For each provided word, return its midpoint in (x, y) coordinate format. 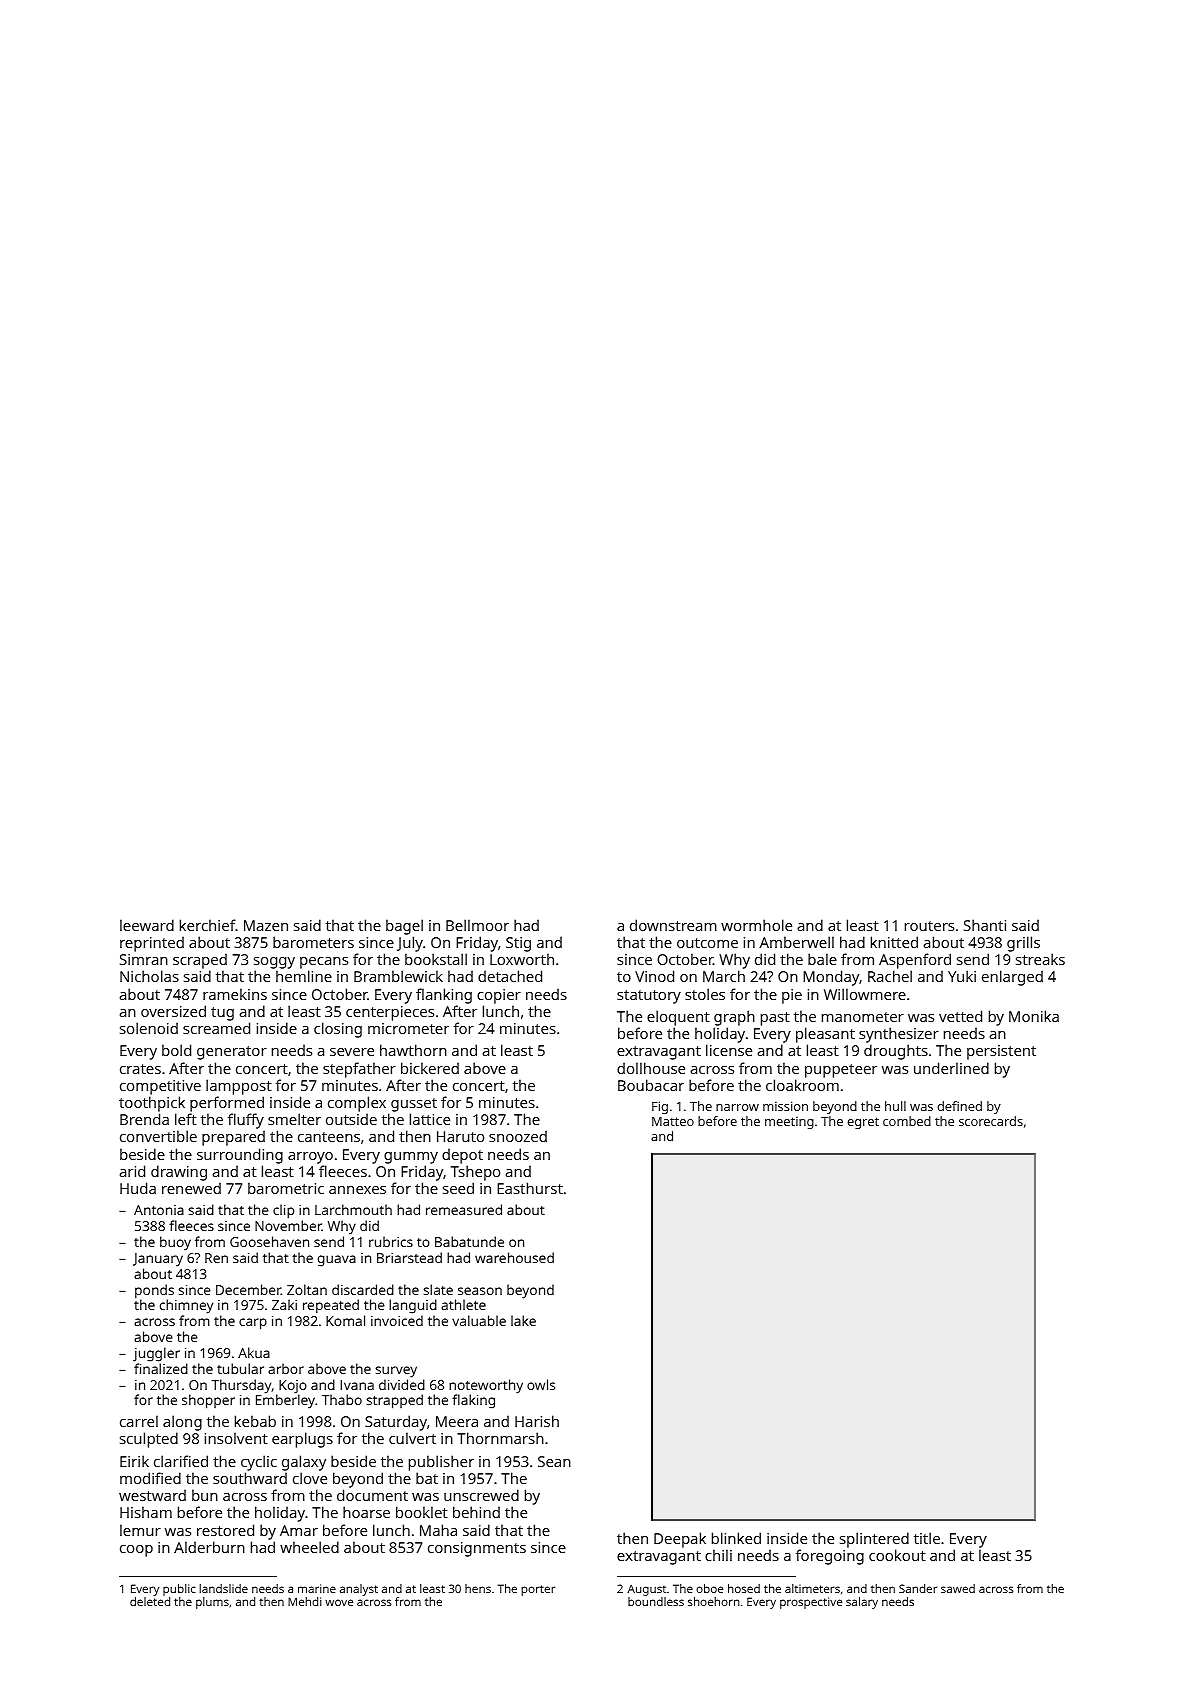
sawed (958, 1588)
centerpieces (390, 1013)
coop (136, 1551)
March (724, 976)
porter (538, 1590)
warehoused (514, 1257)
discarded (363, 1289)
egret (863, 1123)
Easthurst (530, 1188)
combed (907, 1121)
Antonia (159, 1210)
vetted (960, 1016)
